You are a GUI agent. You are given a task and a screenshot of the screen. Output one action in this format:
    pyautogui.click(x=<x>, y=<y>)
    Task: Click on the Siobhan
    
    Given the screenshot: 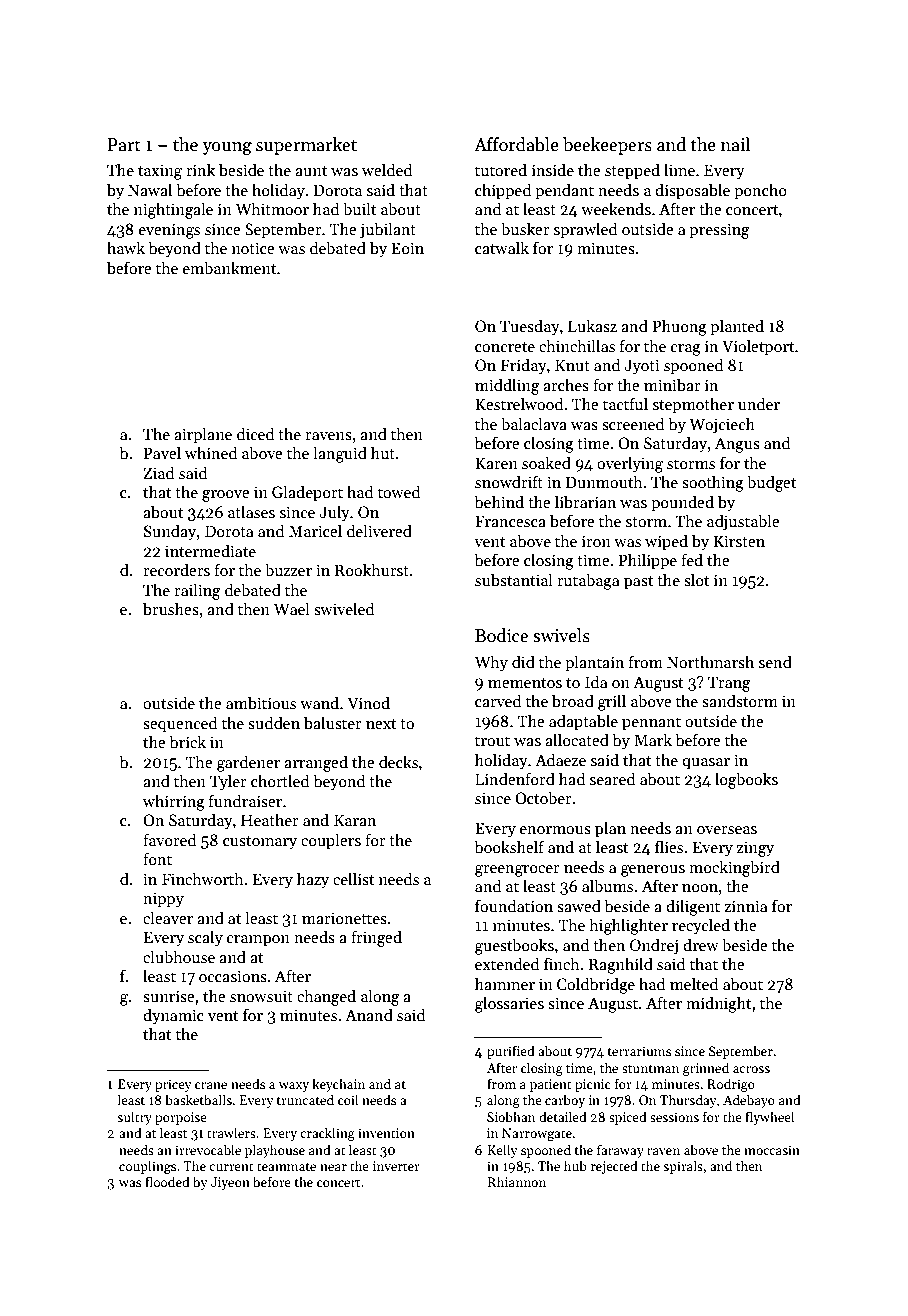 What is the action you would take?
    pyautogui.click(x=511, y=1116)
